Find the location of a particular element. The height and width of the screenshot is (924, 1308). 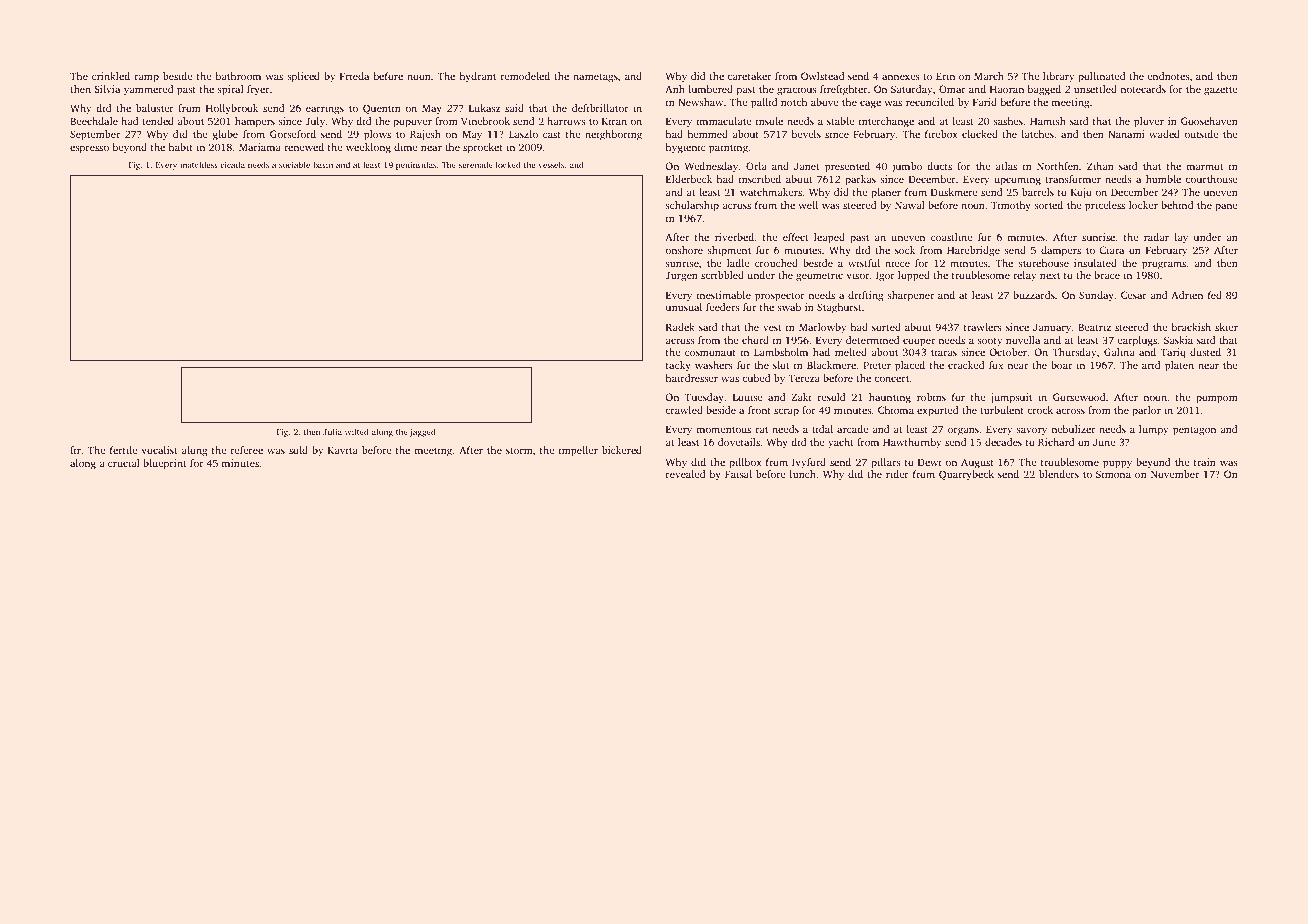

radar is located at coordinates (1156, 237).
